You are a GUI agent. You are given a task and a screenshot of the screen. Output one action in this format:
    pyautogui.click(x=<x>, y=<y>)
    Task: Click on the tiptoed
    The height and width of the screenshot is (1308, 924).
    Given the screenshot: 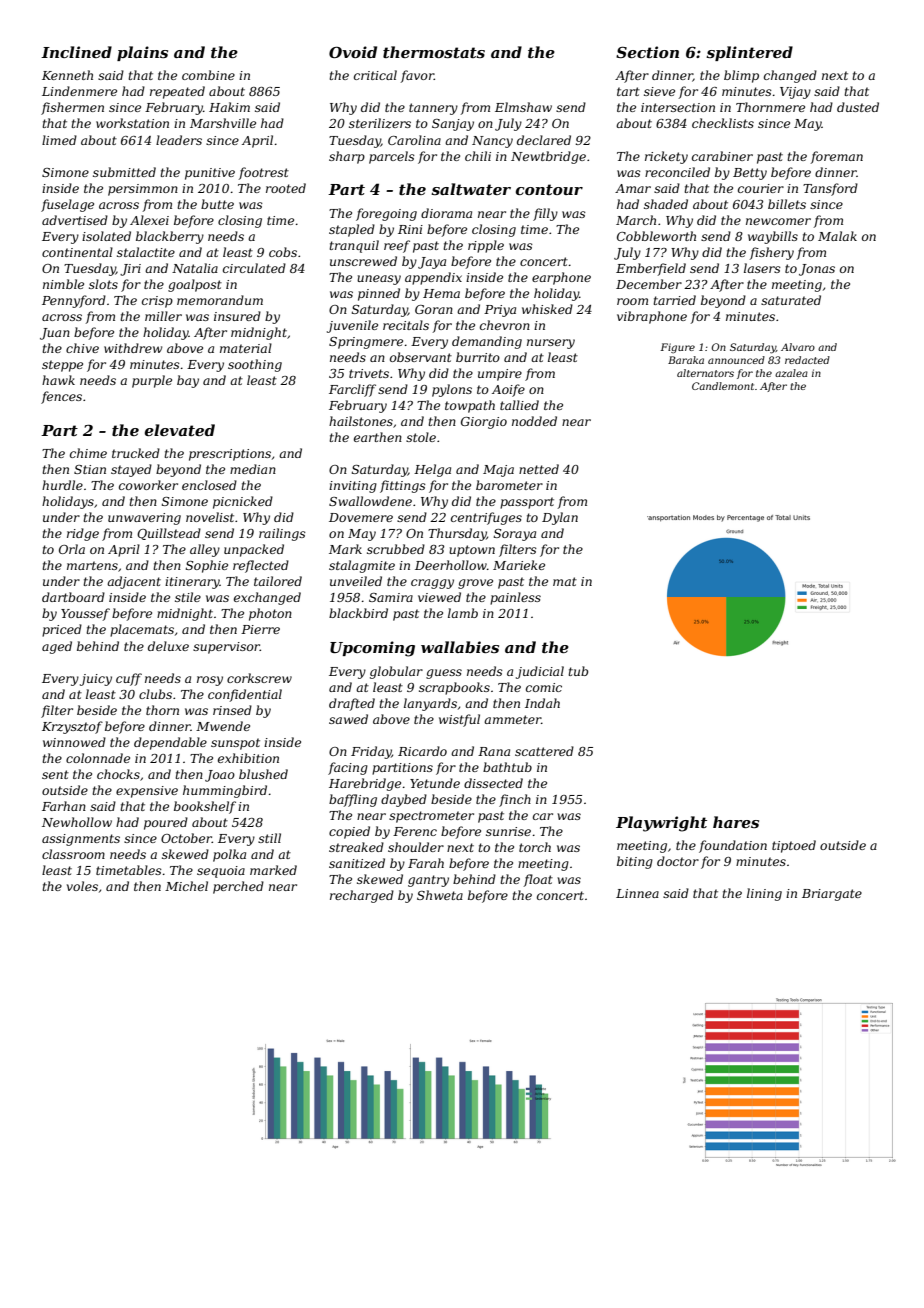 What is the action you would take?
    pyautogui.click(x=794, y=846)
